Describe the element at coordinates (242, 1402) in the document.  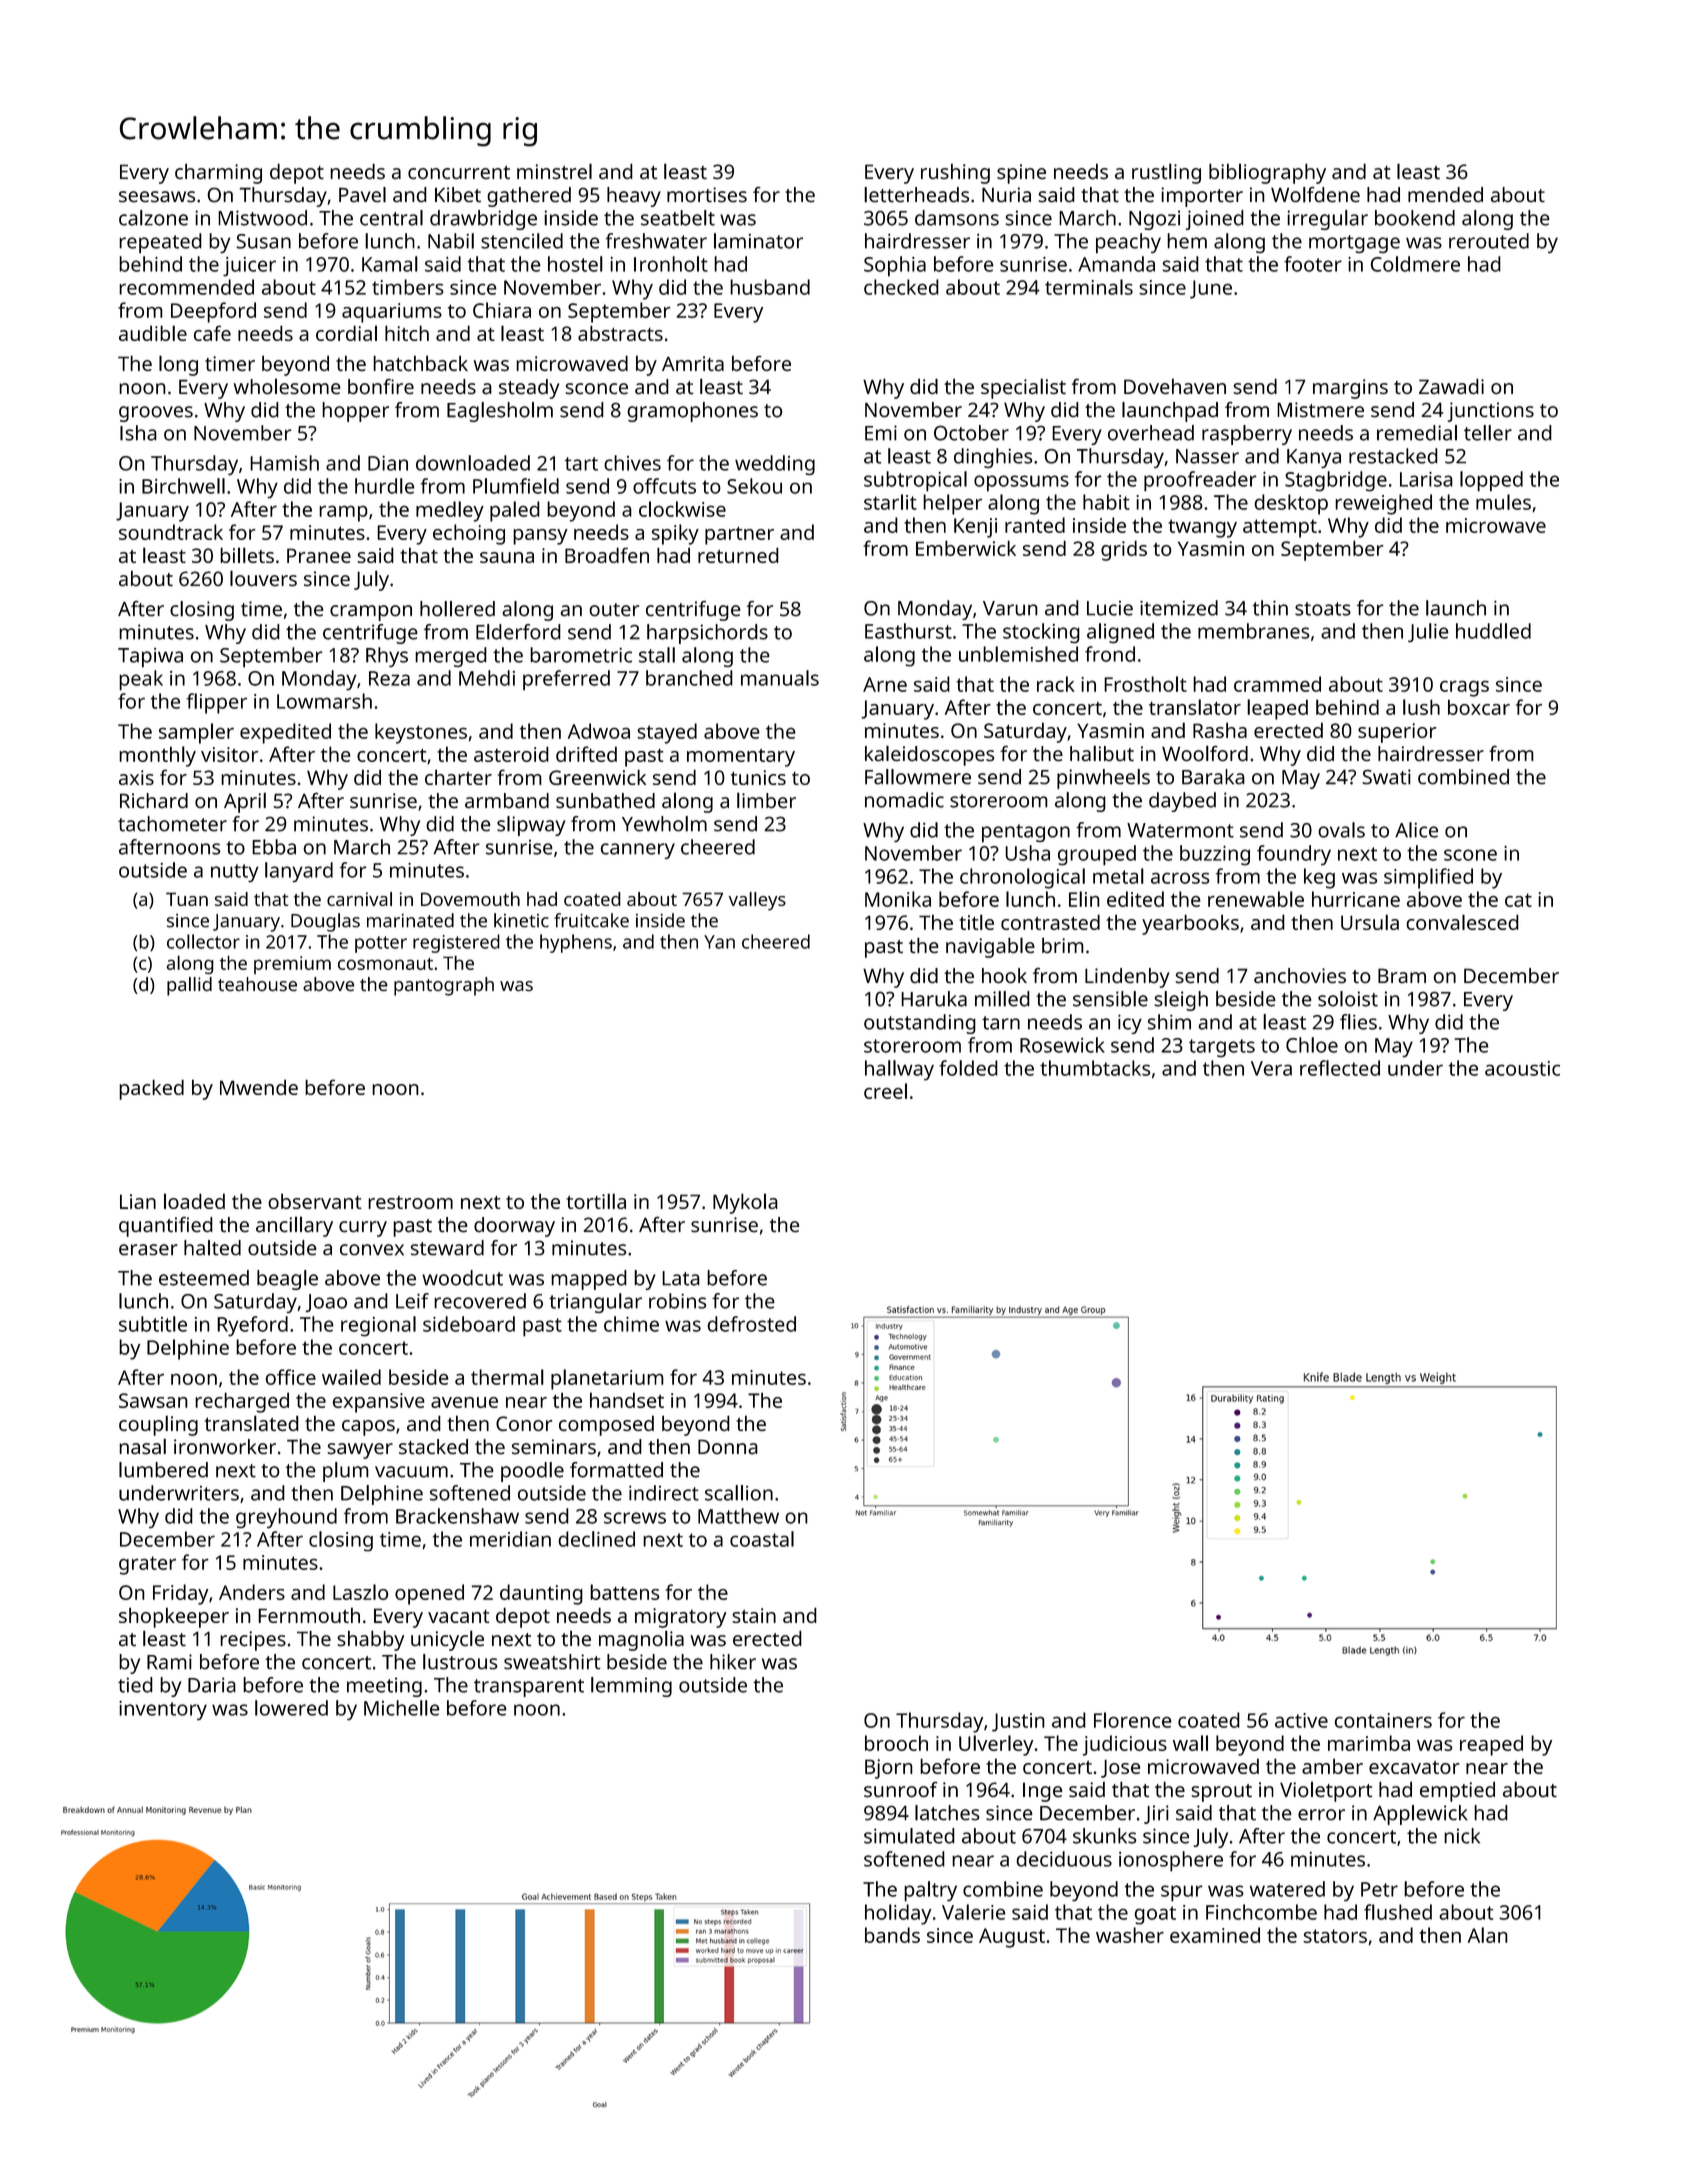
I see `recharged` at that location.
